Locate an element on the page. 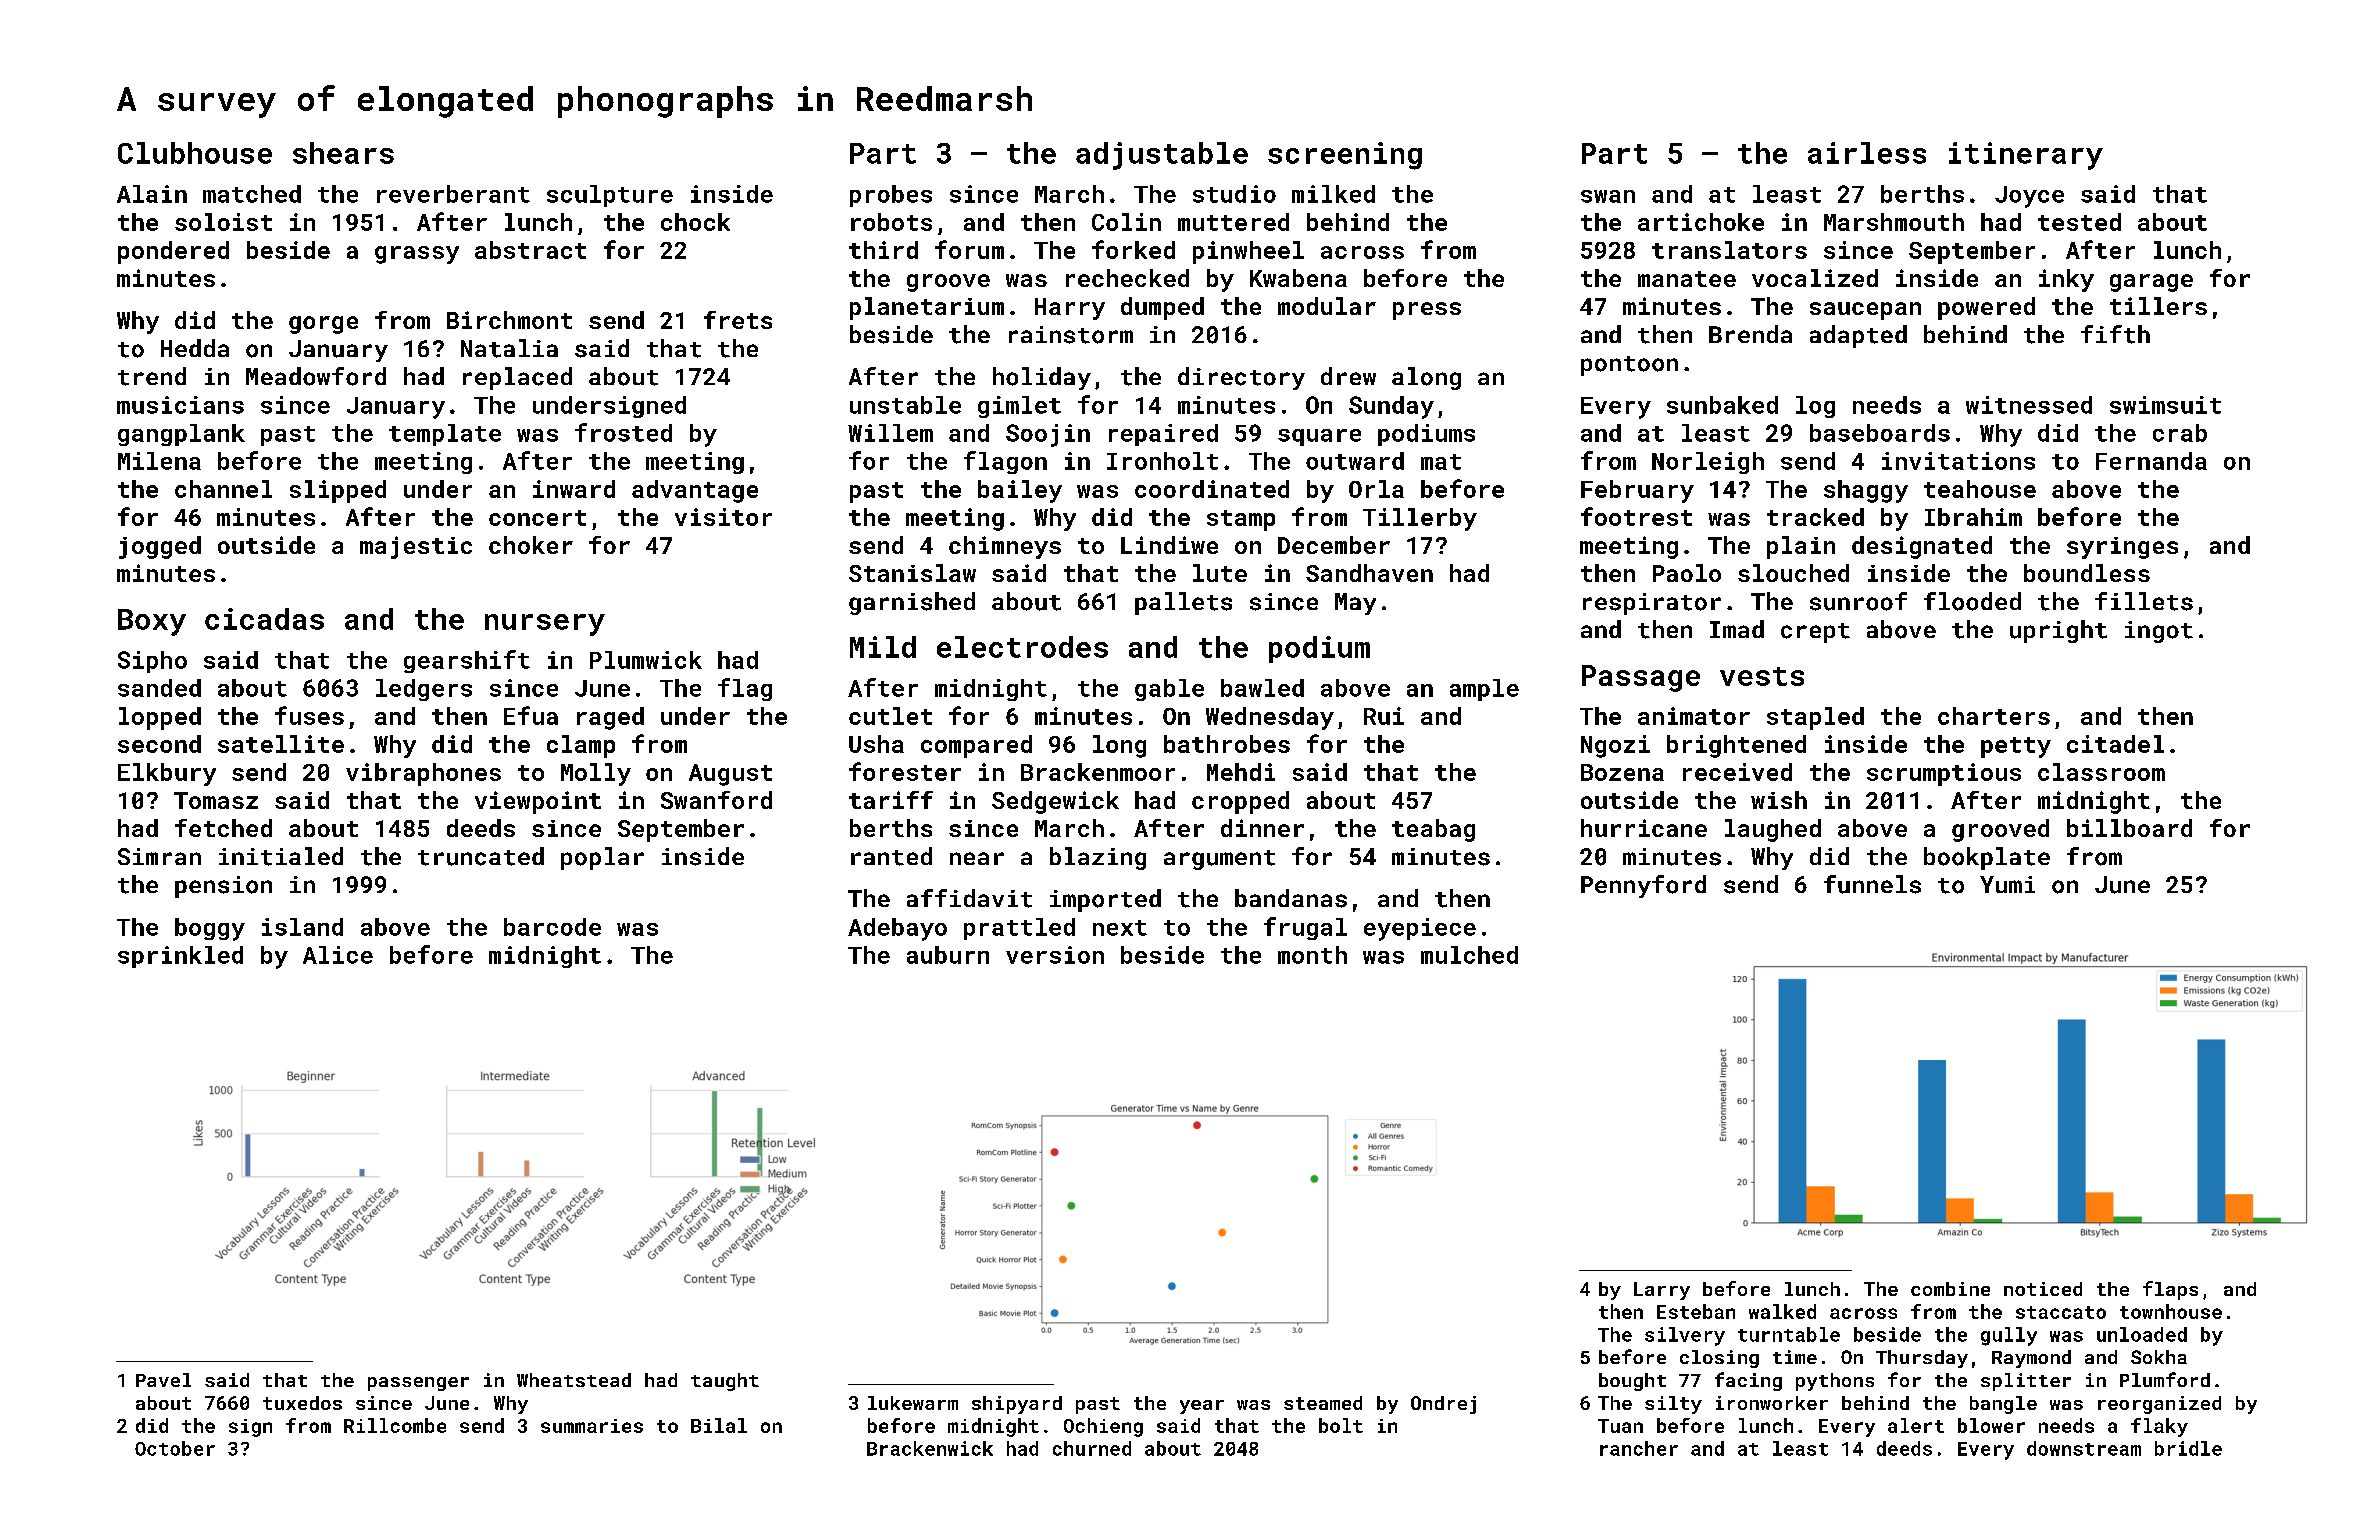  Pavel is located at coordinates (163, 1380).
